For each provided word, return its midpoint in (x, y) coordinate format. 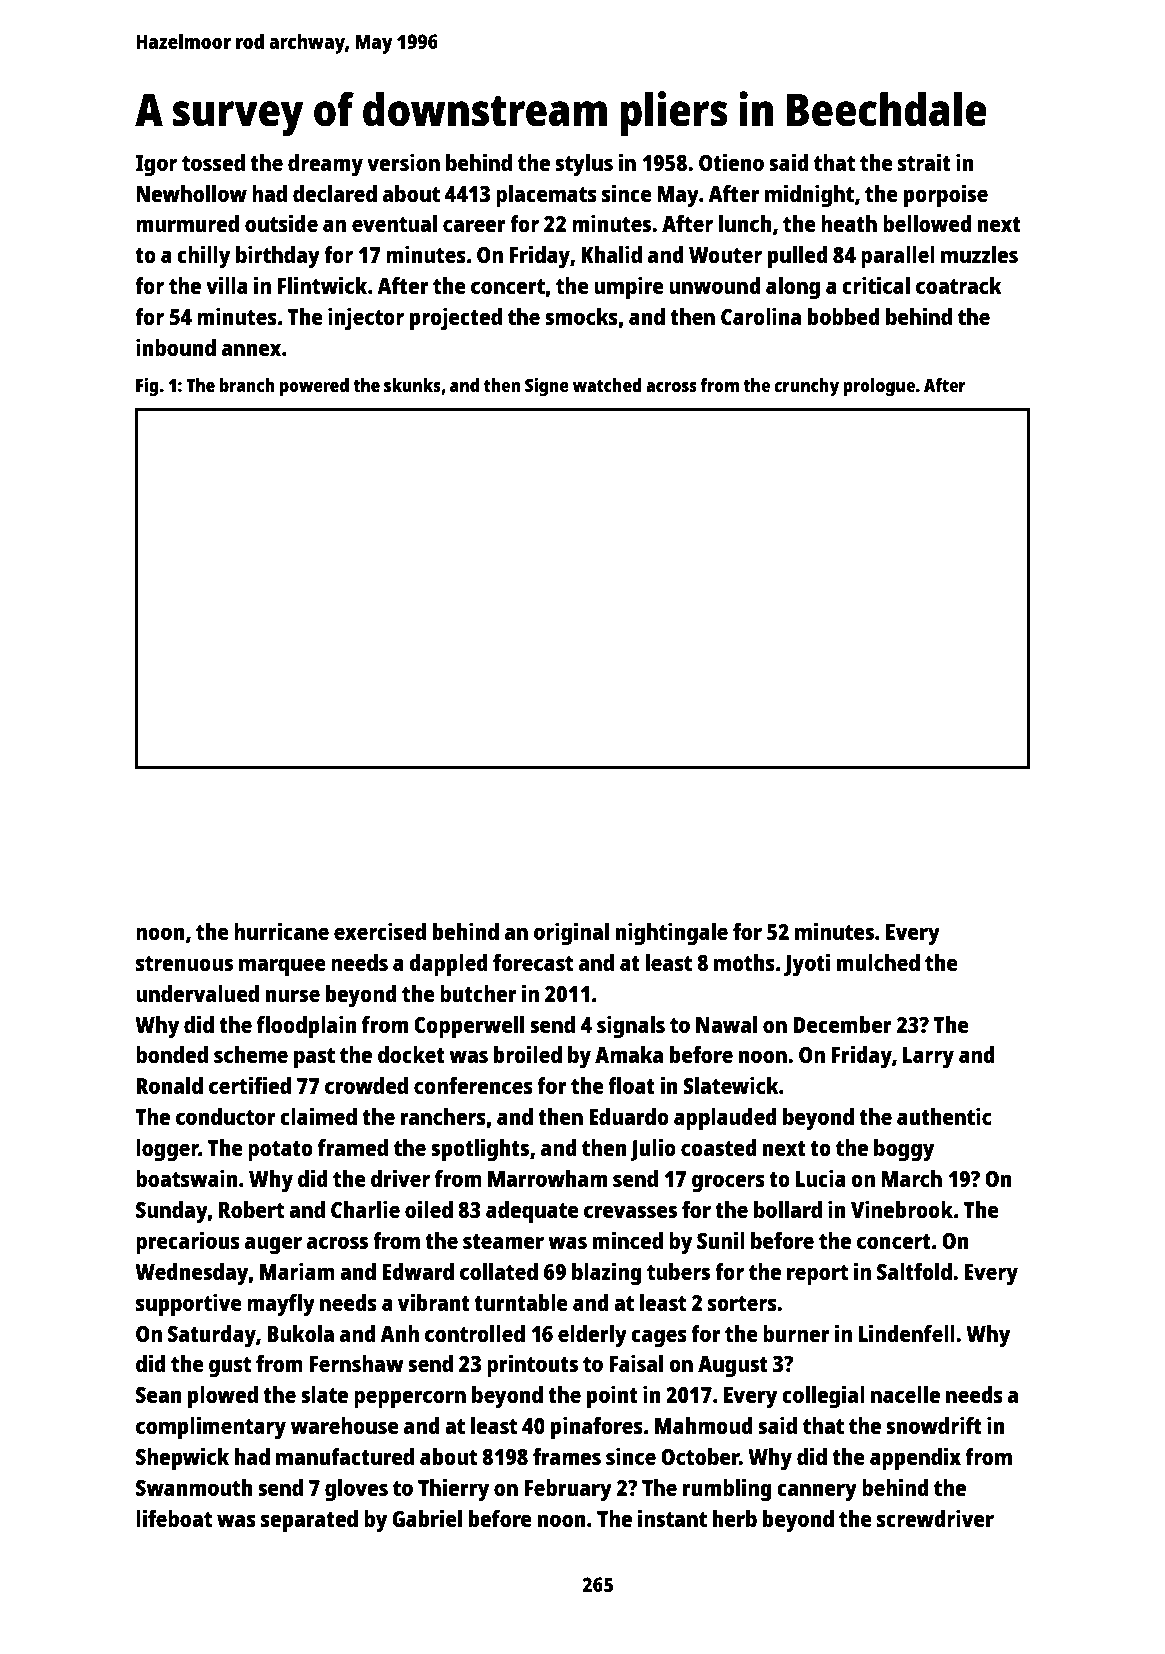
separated (309, 1521)
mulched (878, 962)
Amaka (629, 1054)
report (817, 1275)
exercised (380, 931)
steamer (503, 1241)
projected (456, 318)
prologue (879, 387)
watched (607, 385)
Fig (147, 387)
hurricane (281, 931)
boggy (904, 1150)
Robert (251, 1209)
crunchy (806, 387)
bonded (172, 1054)
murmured (187, 223)
